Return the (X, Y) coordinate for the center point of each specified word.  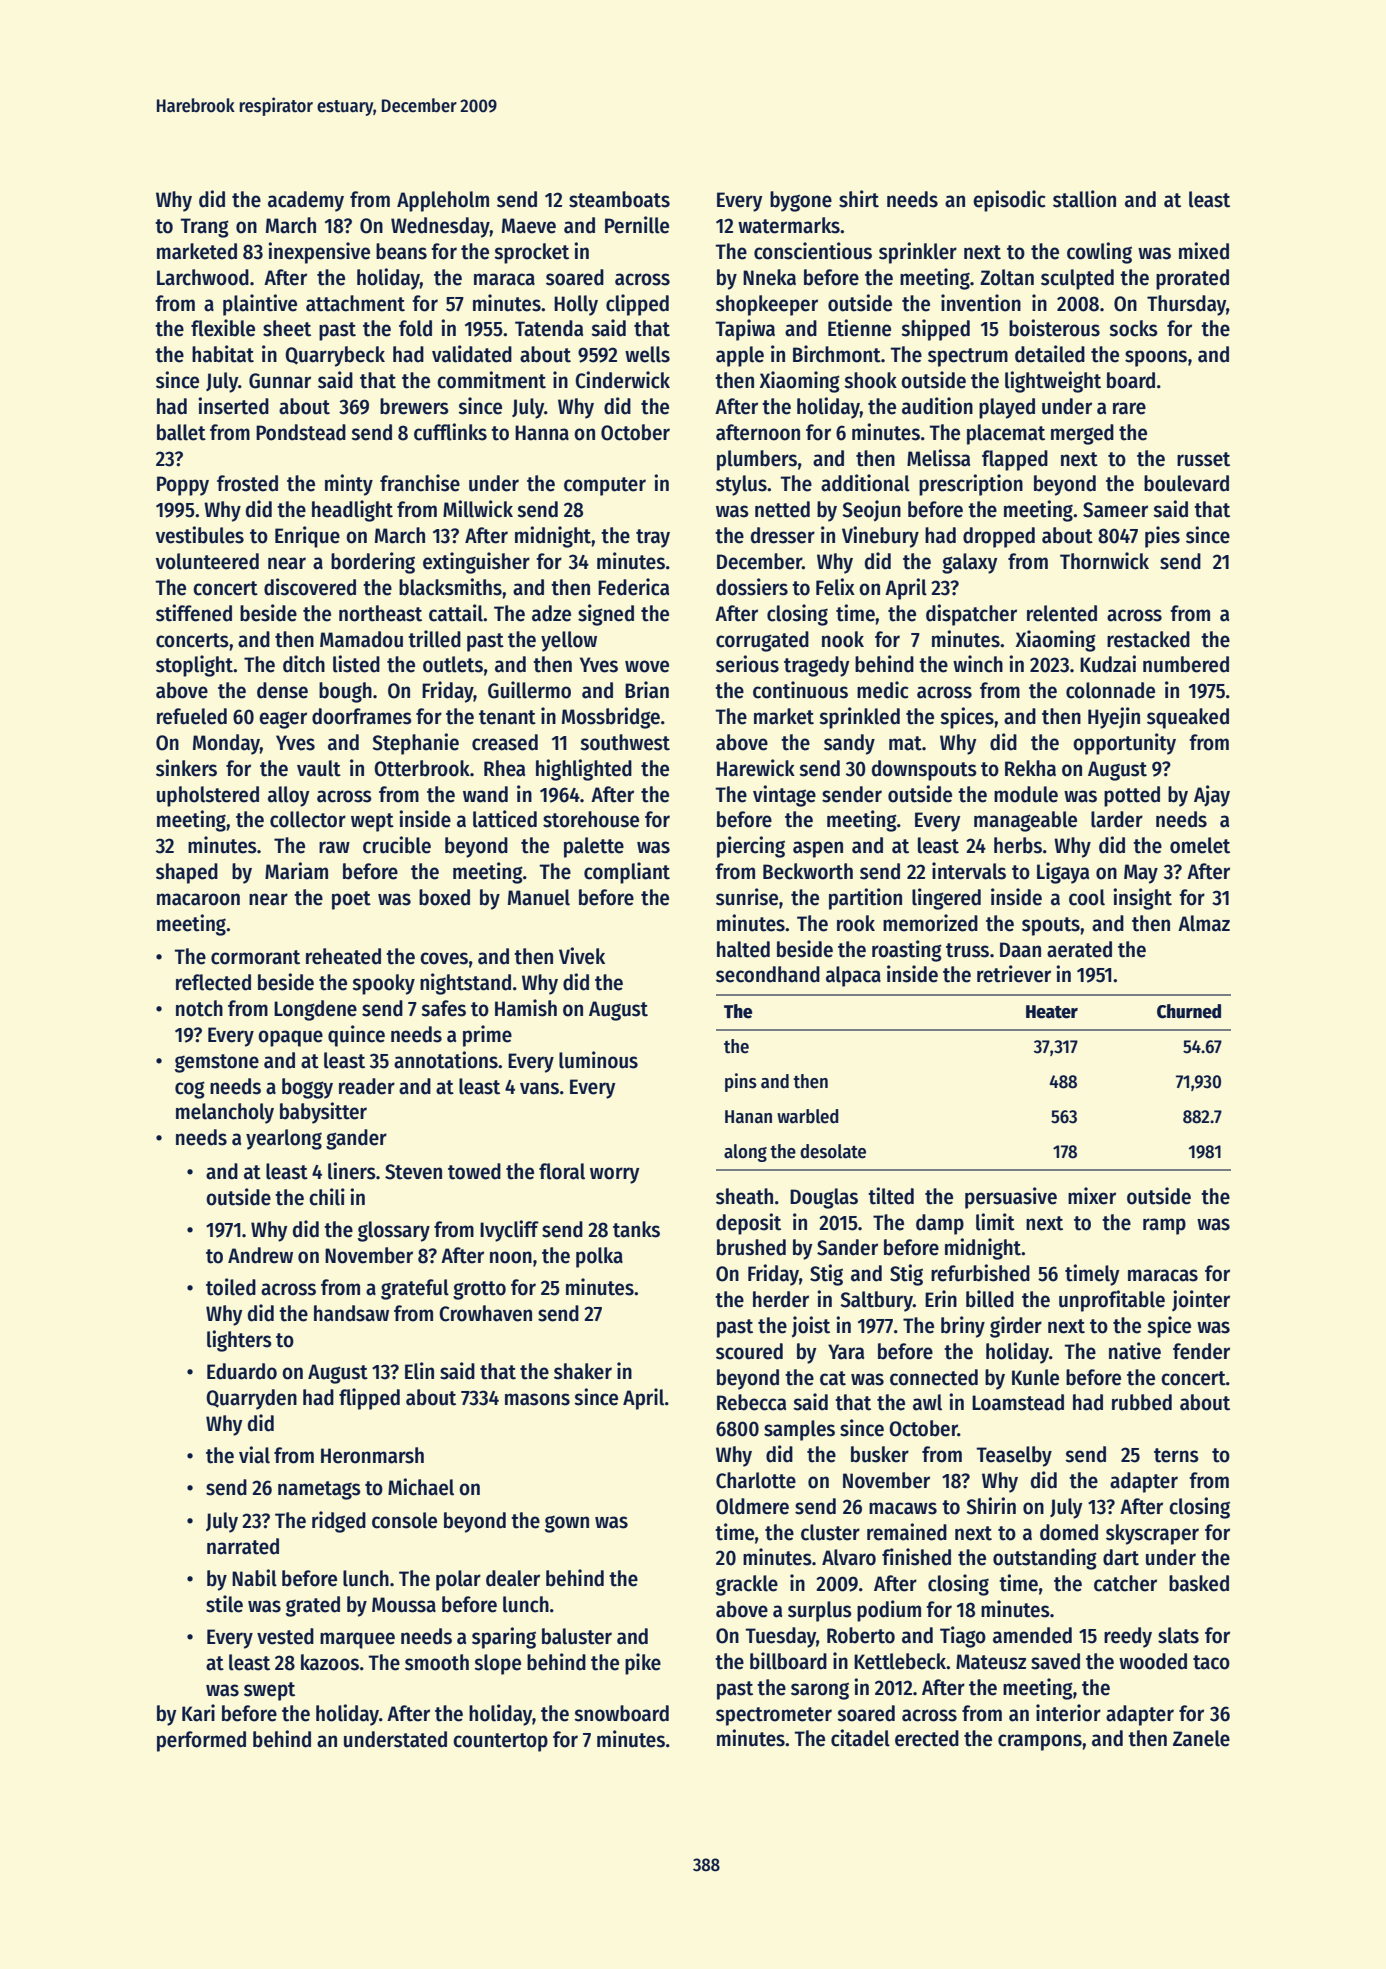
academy (306, 201)
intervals (969, 871)
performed (201, 1741)
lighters (239, 1341)
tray (653, 538)
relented (1062, 613)
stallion (1084, 199)
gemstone (217, 1063)
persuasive (1011, 1198)
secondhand (768, 974)
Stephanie (415, 744)
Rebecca (751, 1402)
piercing (751, 847)
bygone (801, 201)
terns (1176, 1455)
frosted (247, 483)
